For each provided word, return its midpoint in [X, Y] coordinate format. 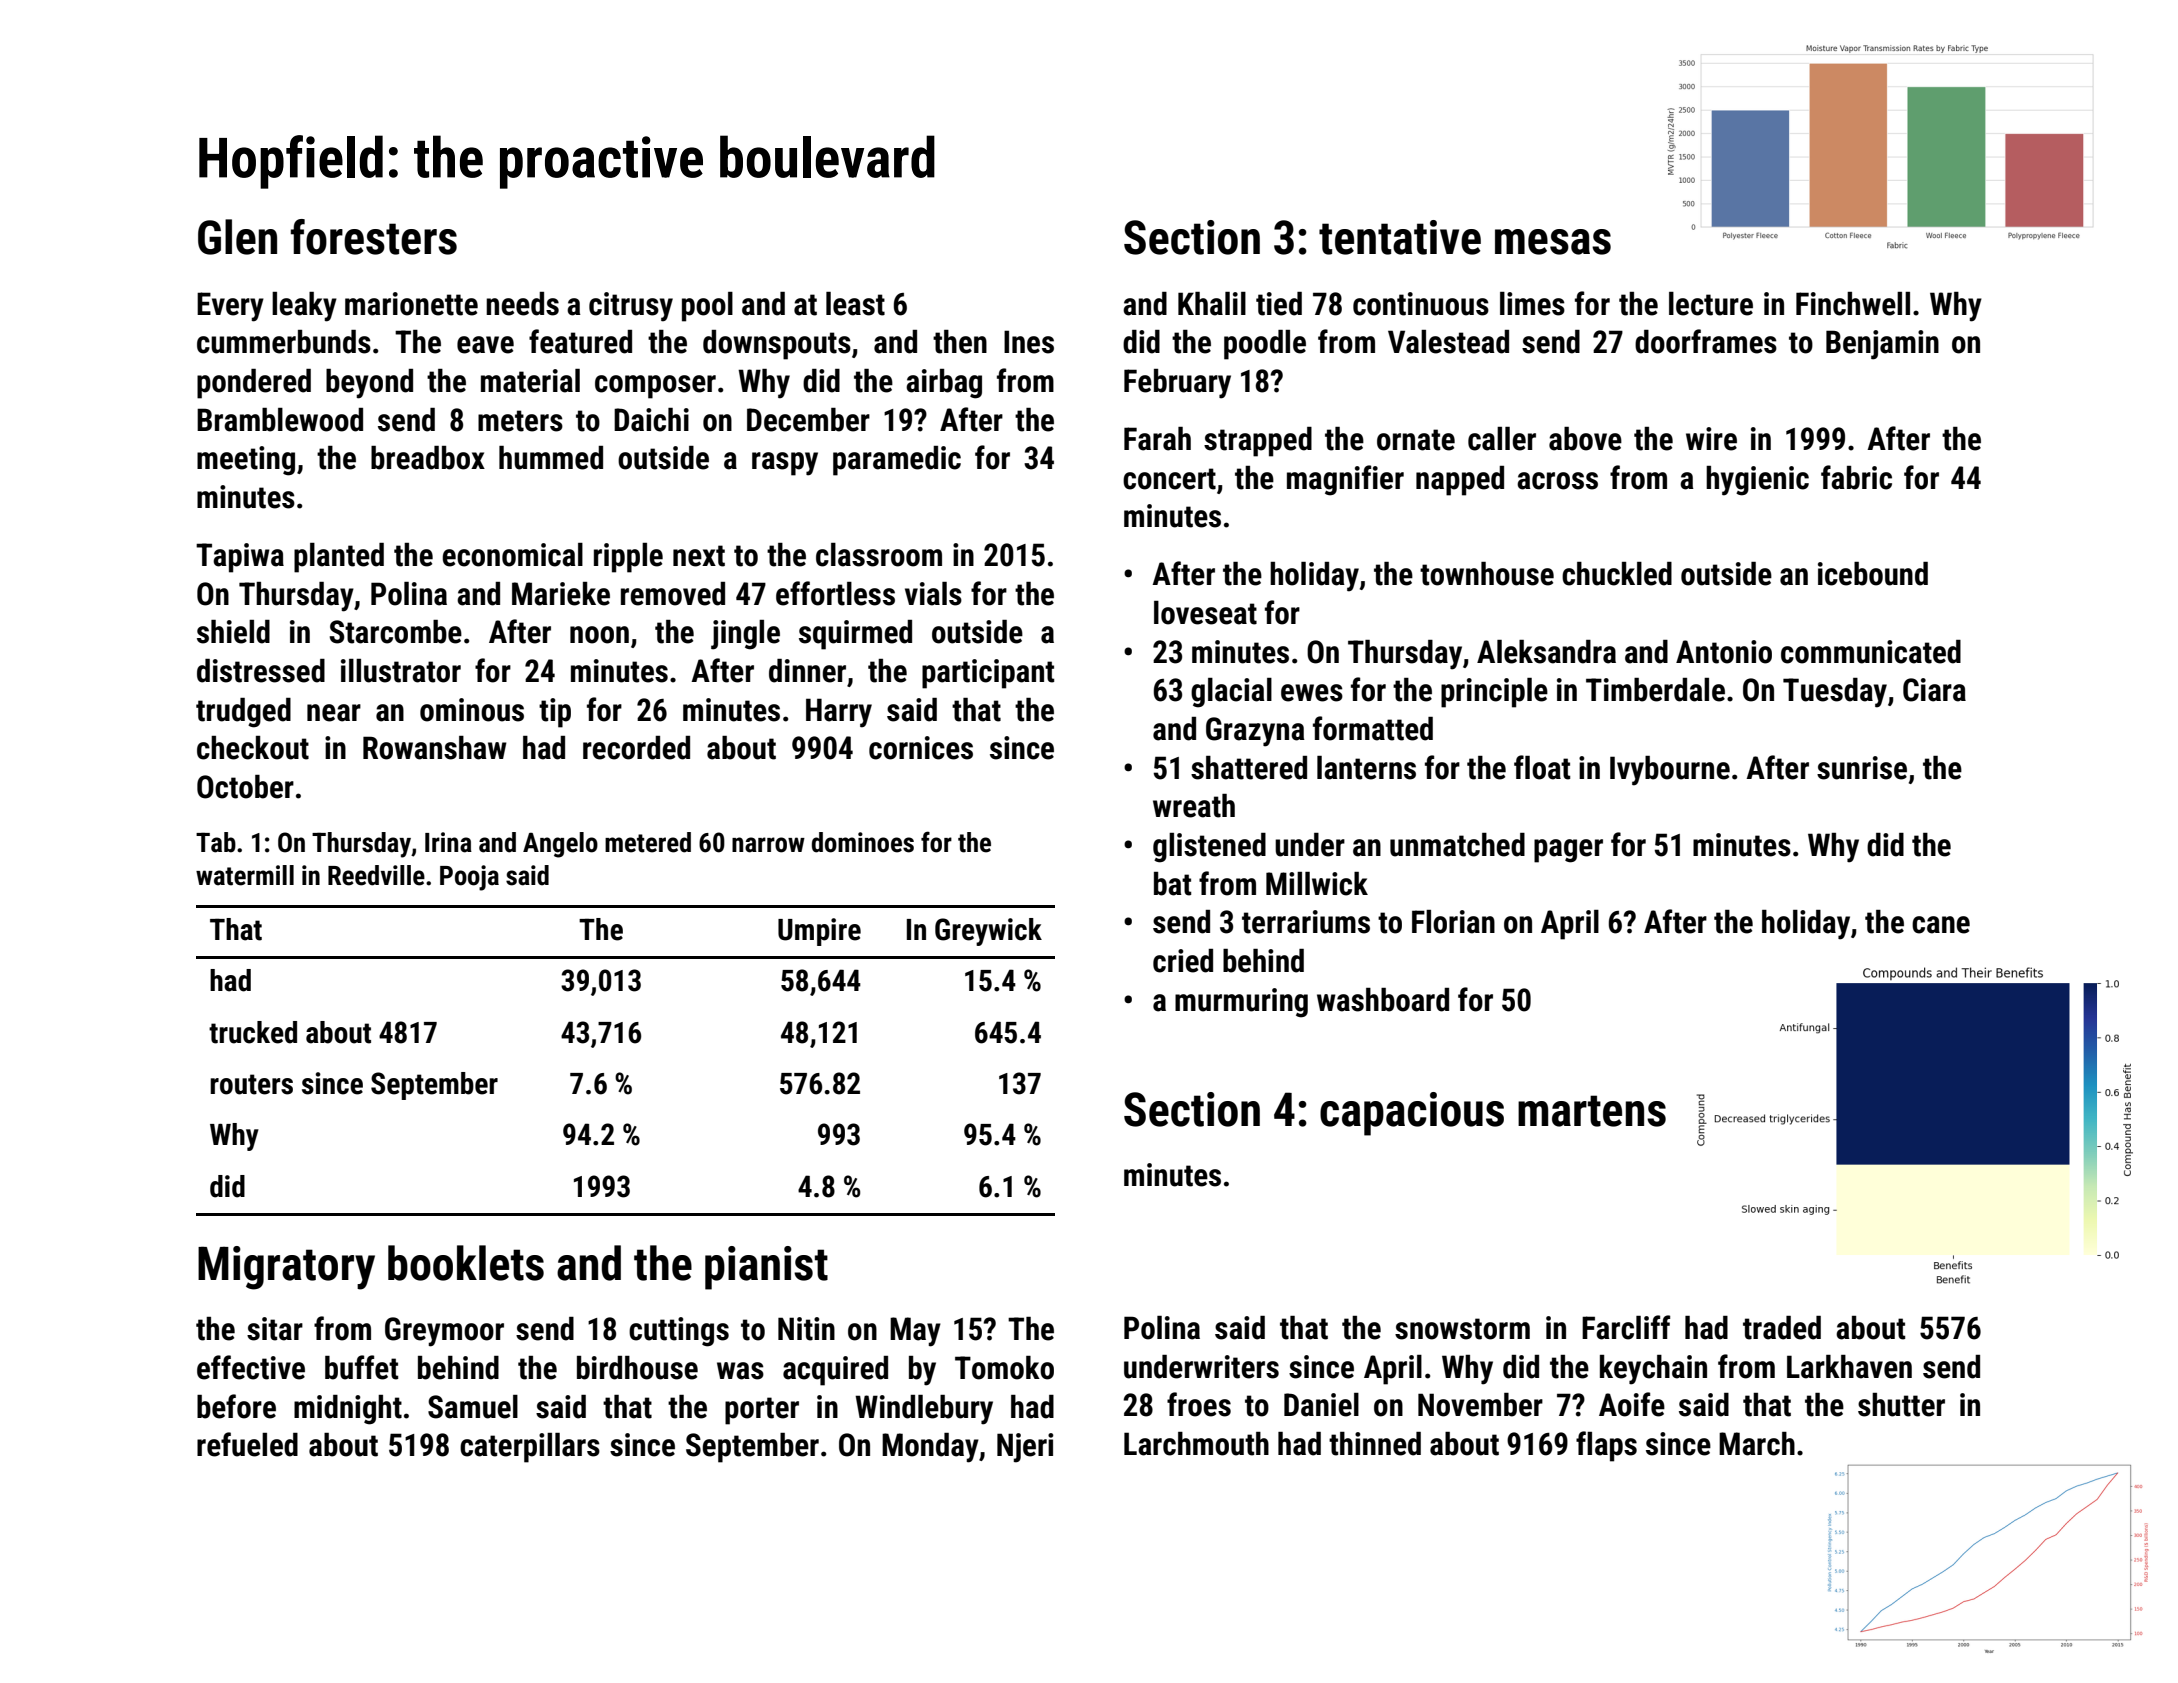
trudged [243, 713]
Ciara [1934, 690]
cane [1941, 925]
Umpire [819, 932]
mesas [1553, 242]
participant [988, 674]
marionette [411, 304]
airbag [944, 384]
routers [251, 1084]
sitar [275, 1329]
